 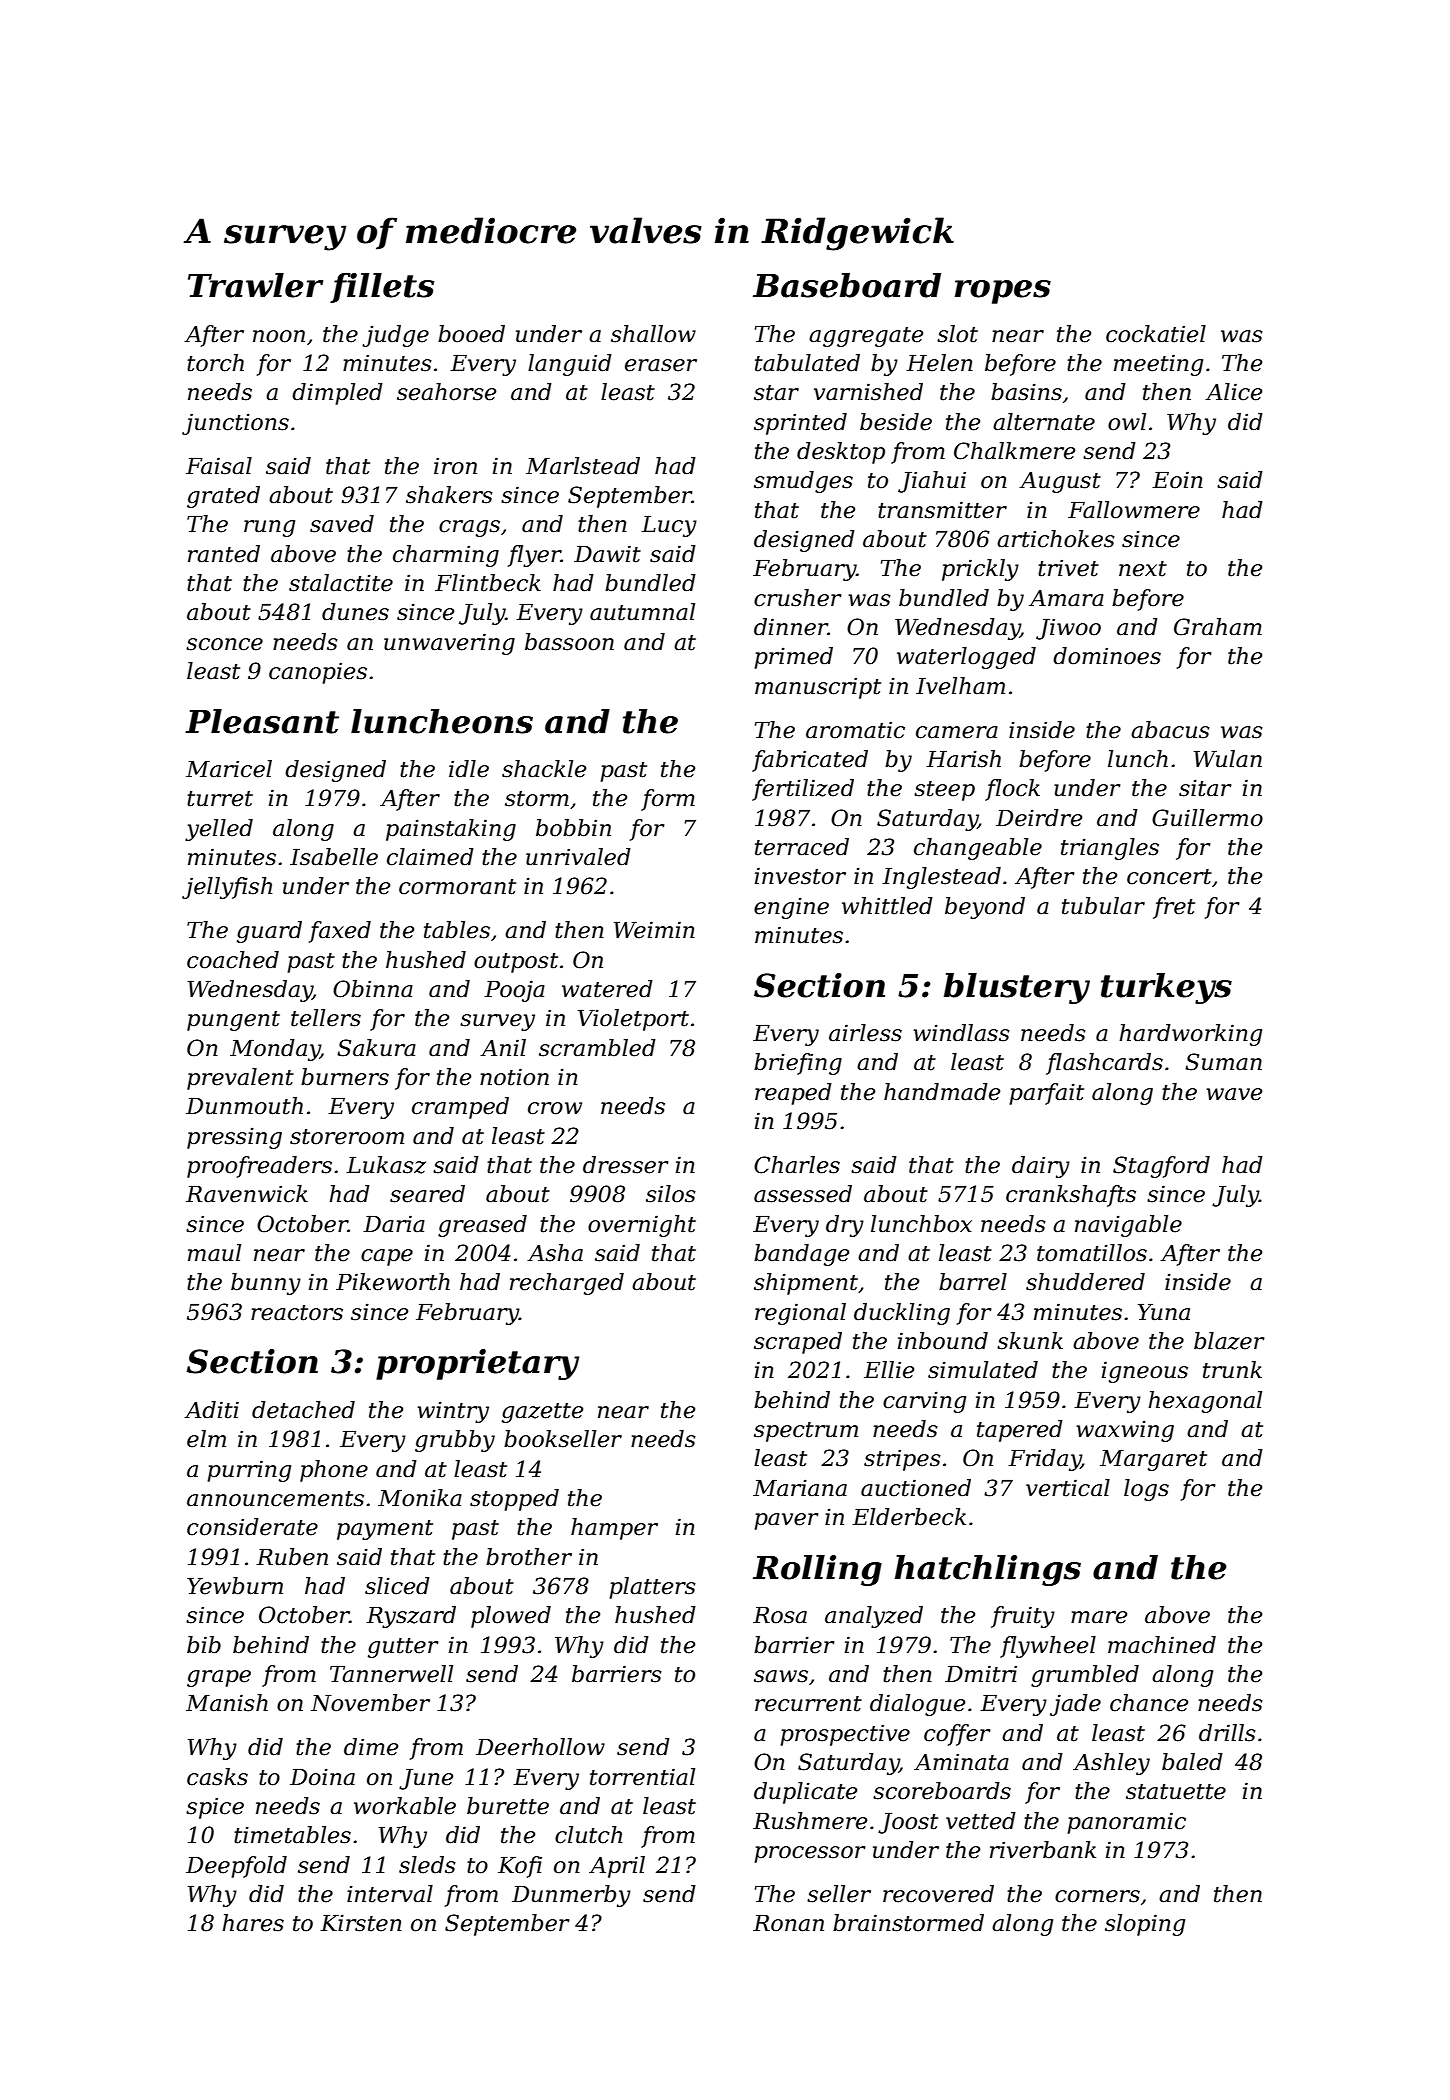 What do you see at coordinates (1170, 730) in the page?
I see `abacus` at bounding box center [1170, 730].
